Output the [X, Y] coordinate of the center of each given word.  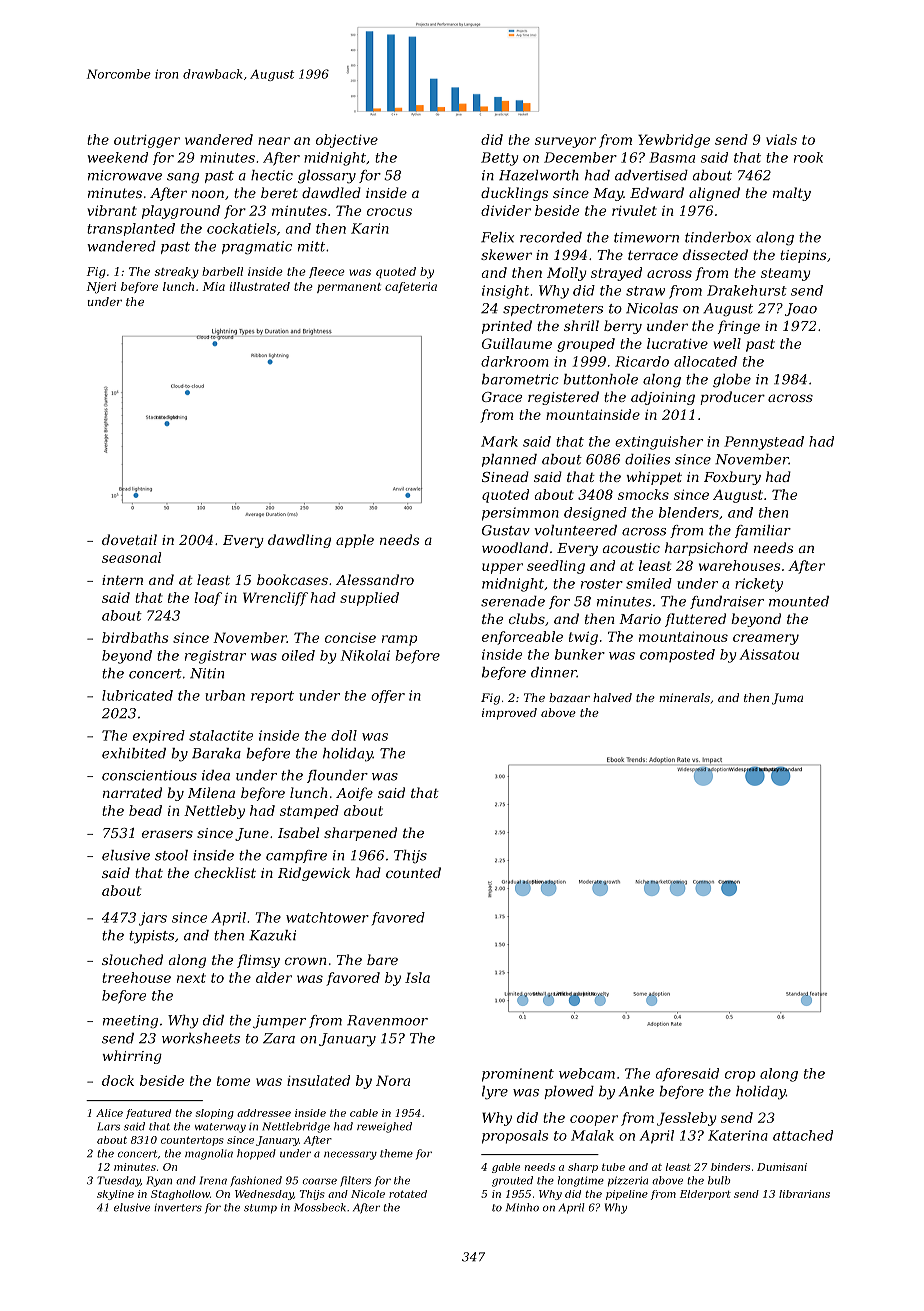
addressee [264, 1113]
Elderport [705, 1195]
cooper [594, 1120]
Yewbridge [674, 141]
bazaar [569, 697]
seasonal [131, 557]
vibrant [112, 210]
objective [347, 141]
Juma [787, 699]
